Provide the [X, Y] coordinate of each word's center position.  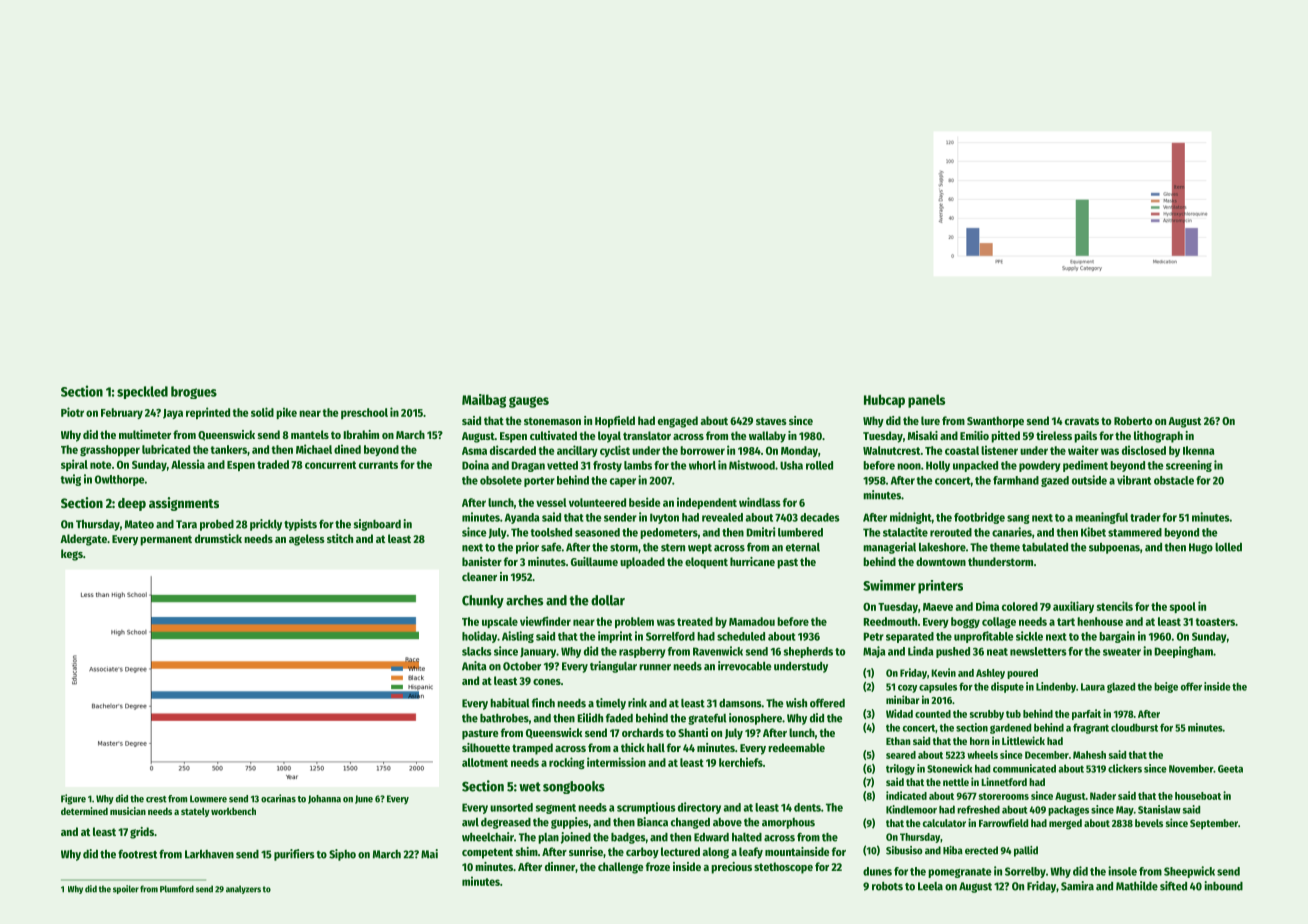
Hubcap [884, 401]
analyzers [243, 889]
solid [262, 412]
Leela [930, 886]
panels [926, 401]
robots [887, 886]
